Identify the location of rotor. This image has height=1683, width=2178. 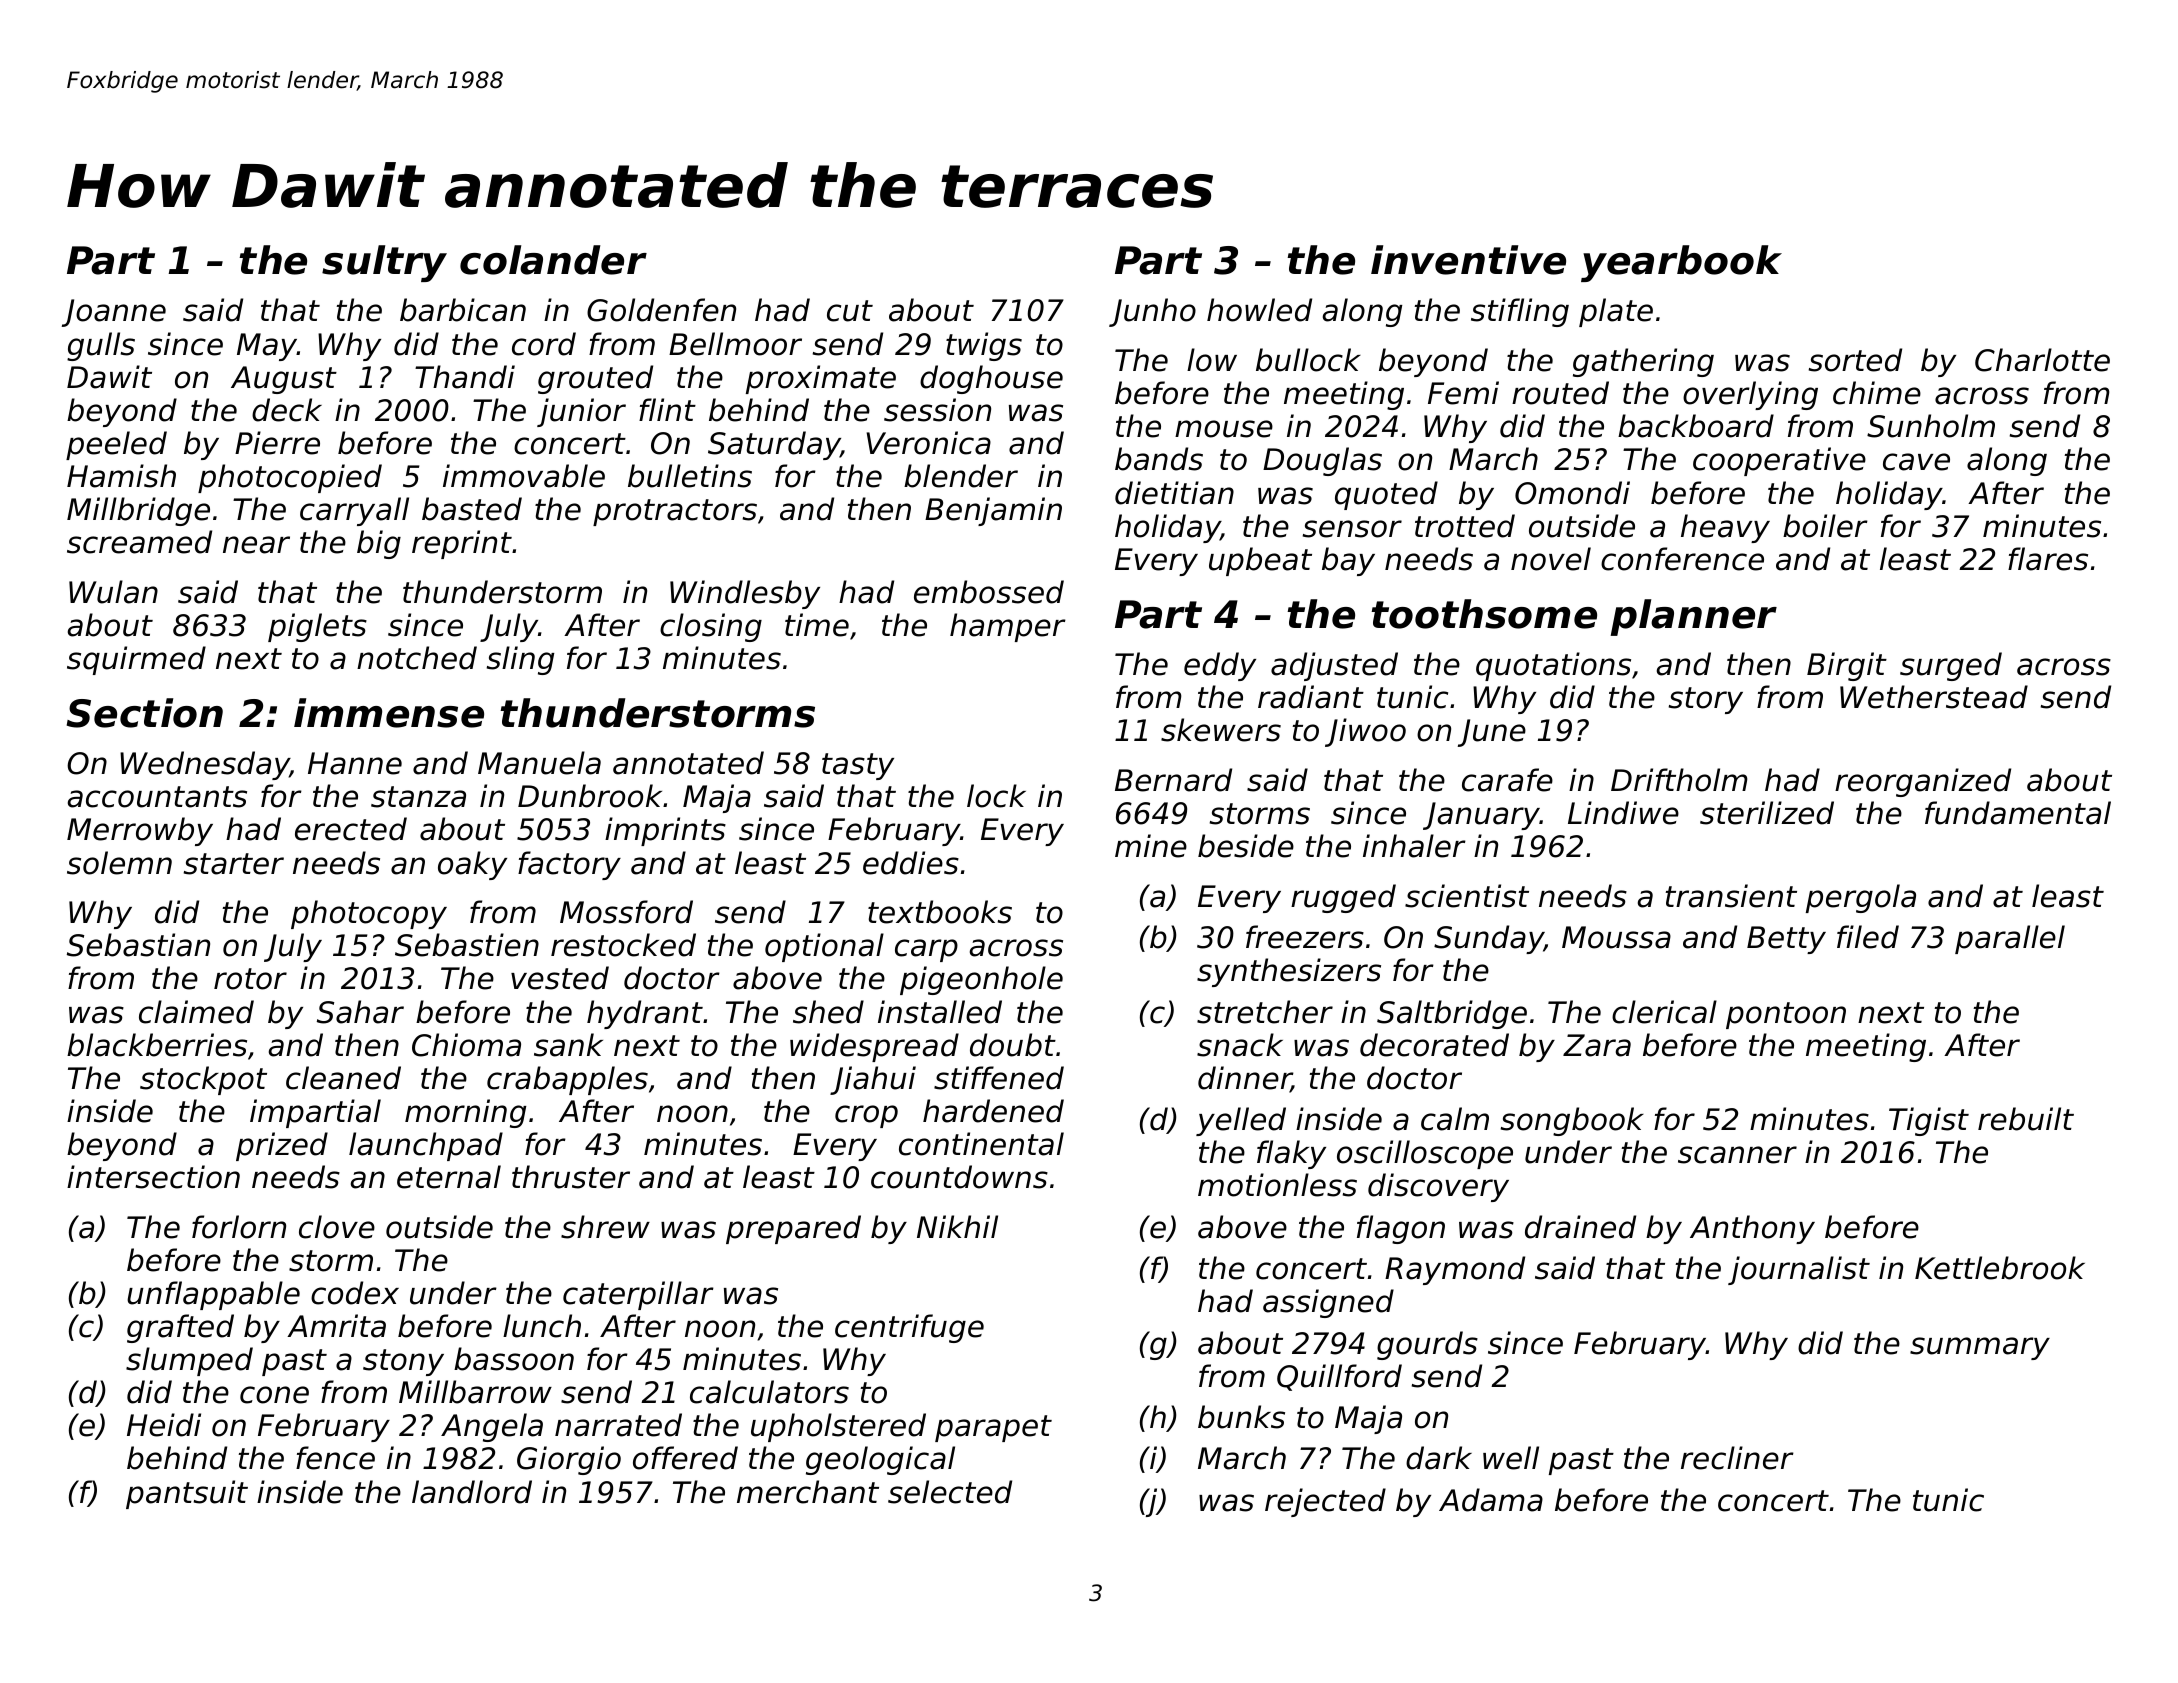
(250, 979).
